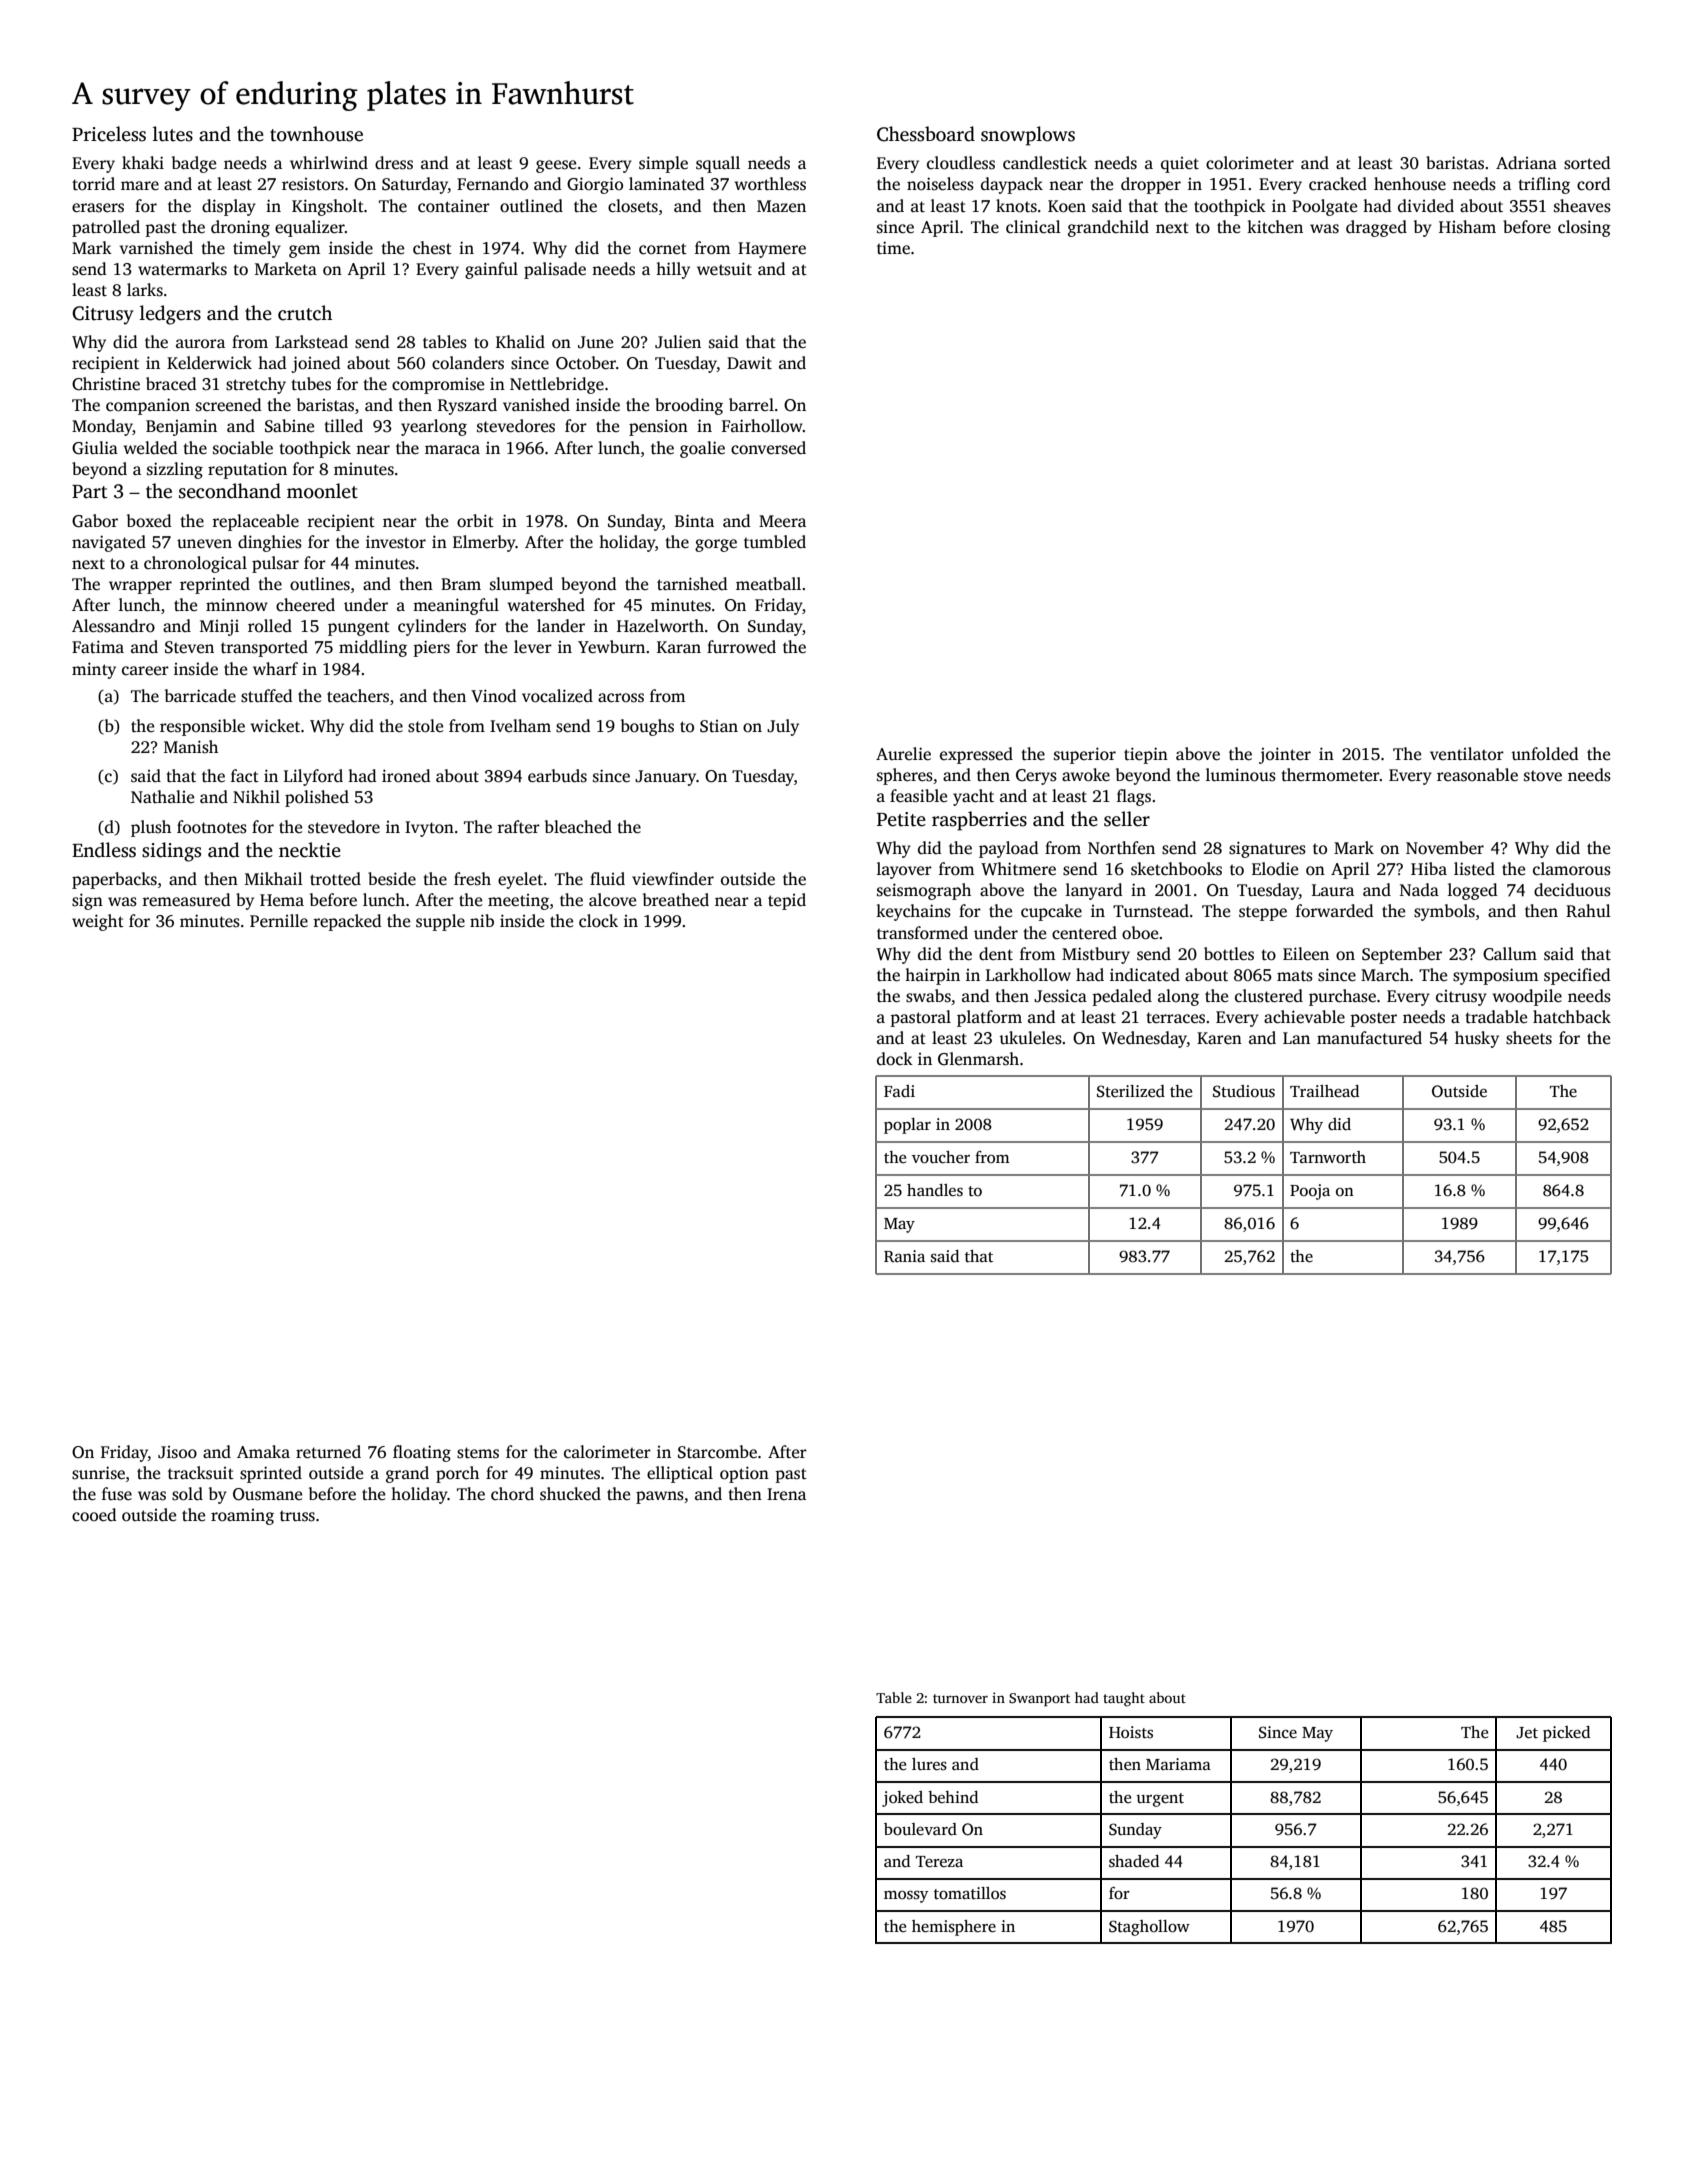  I want to click on varnished, so click(156, 248).
